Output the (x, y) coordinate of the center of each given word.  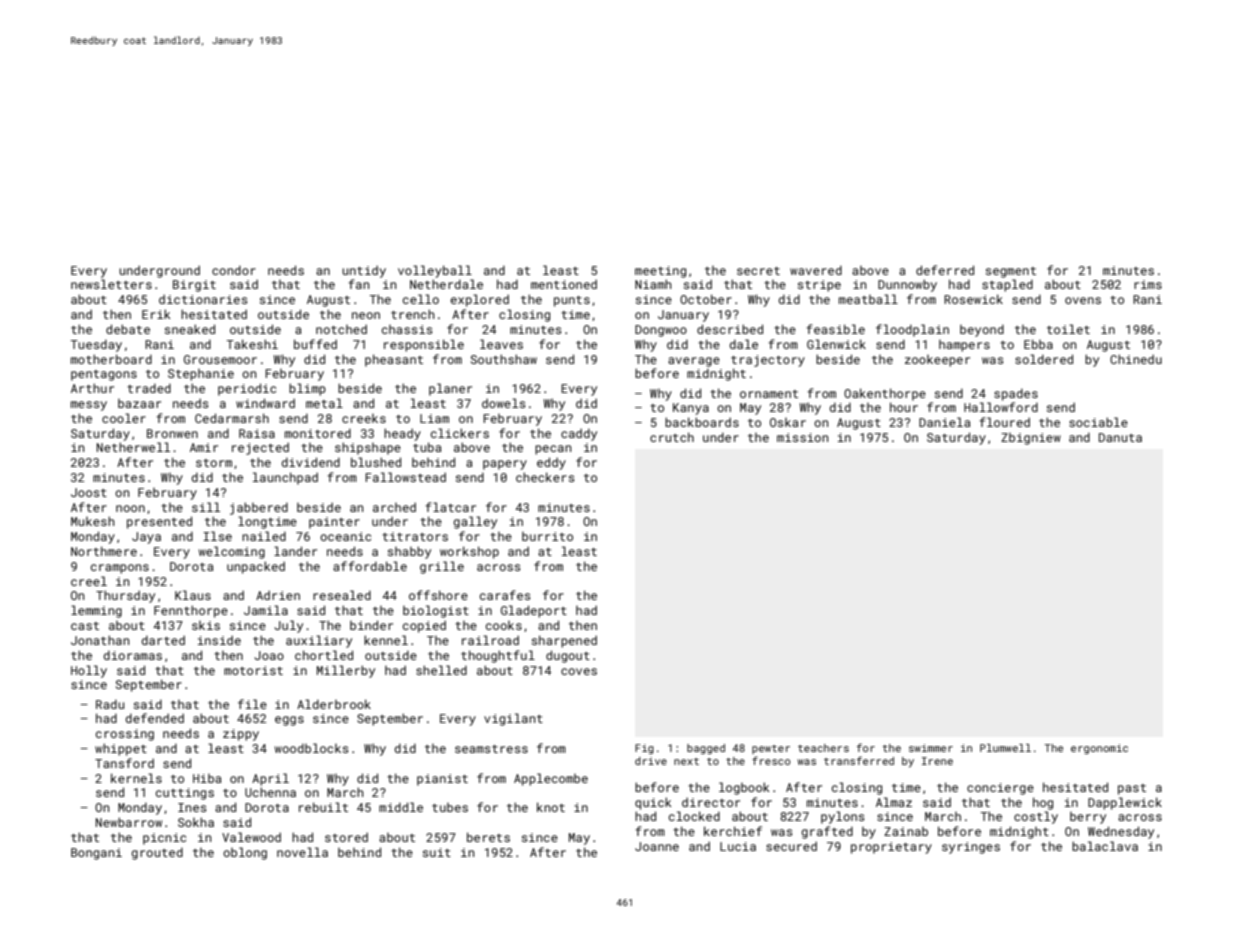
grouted (157, 853)
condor (234, 270)
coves (579, 671)
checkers (545, 477)
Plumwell (1005, 748)
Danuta (1120, 437)
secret (758, 271)
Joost (89, 492)
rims (1148, 284)
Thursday (125, 596)
